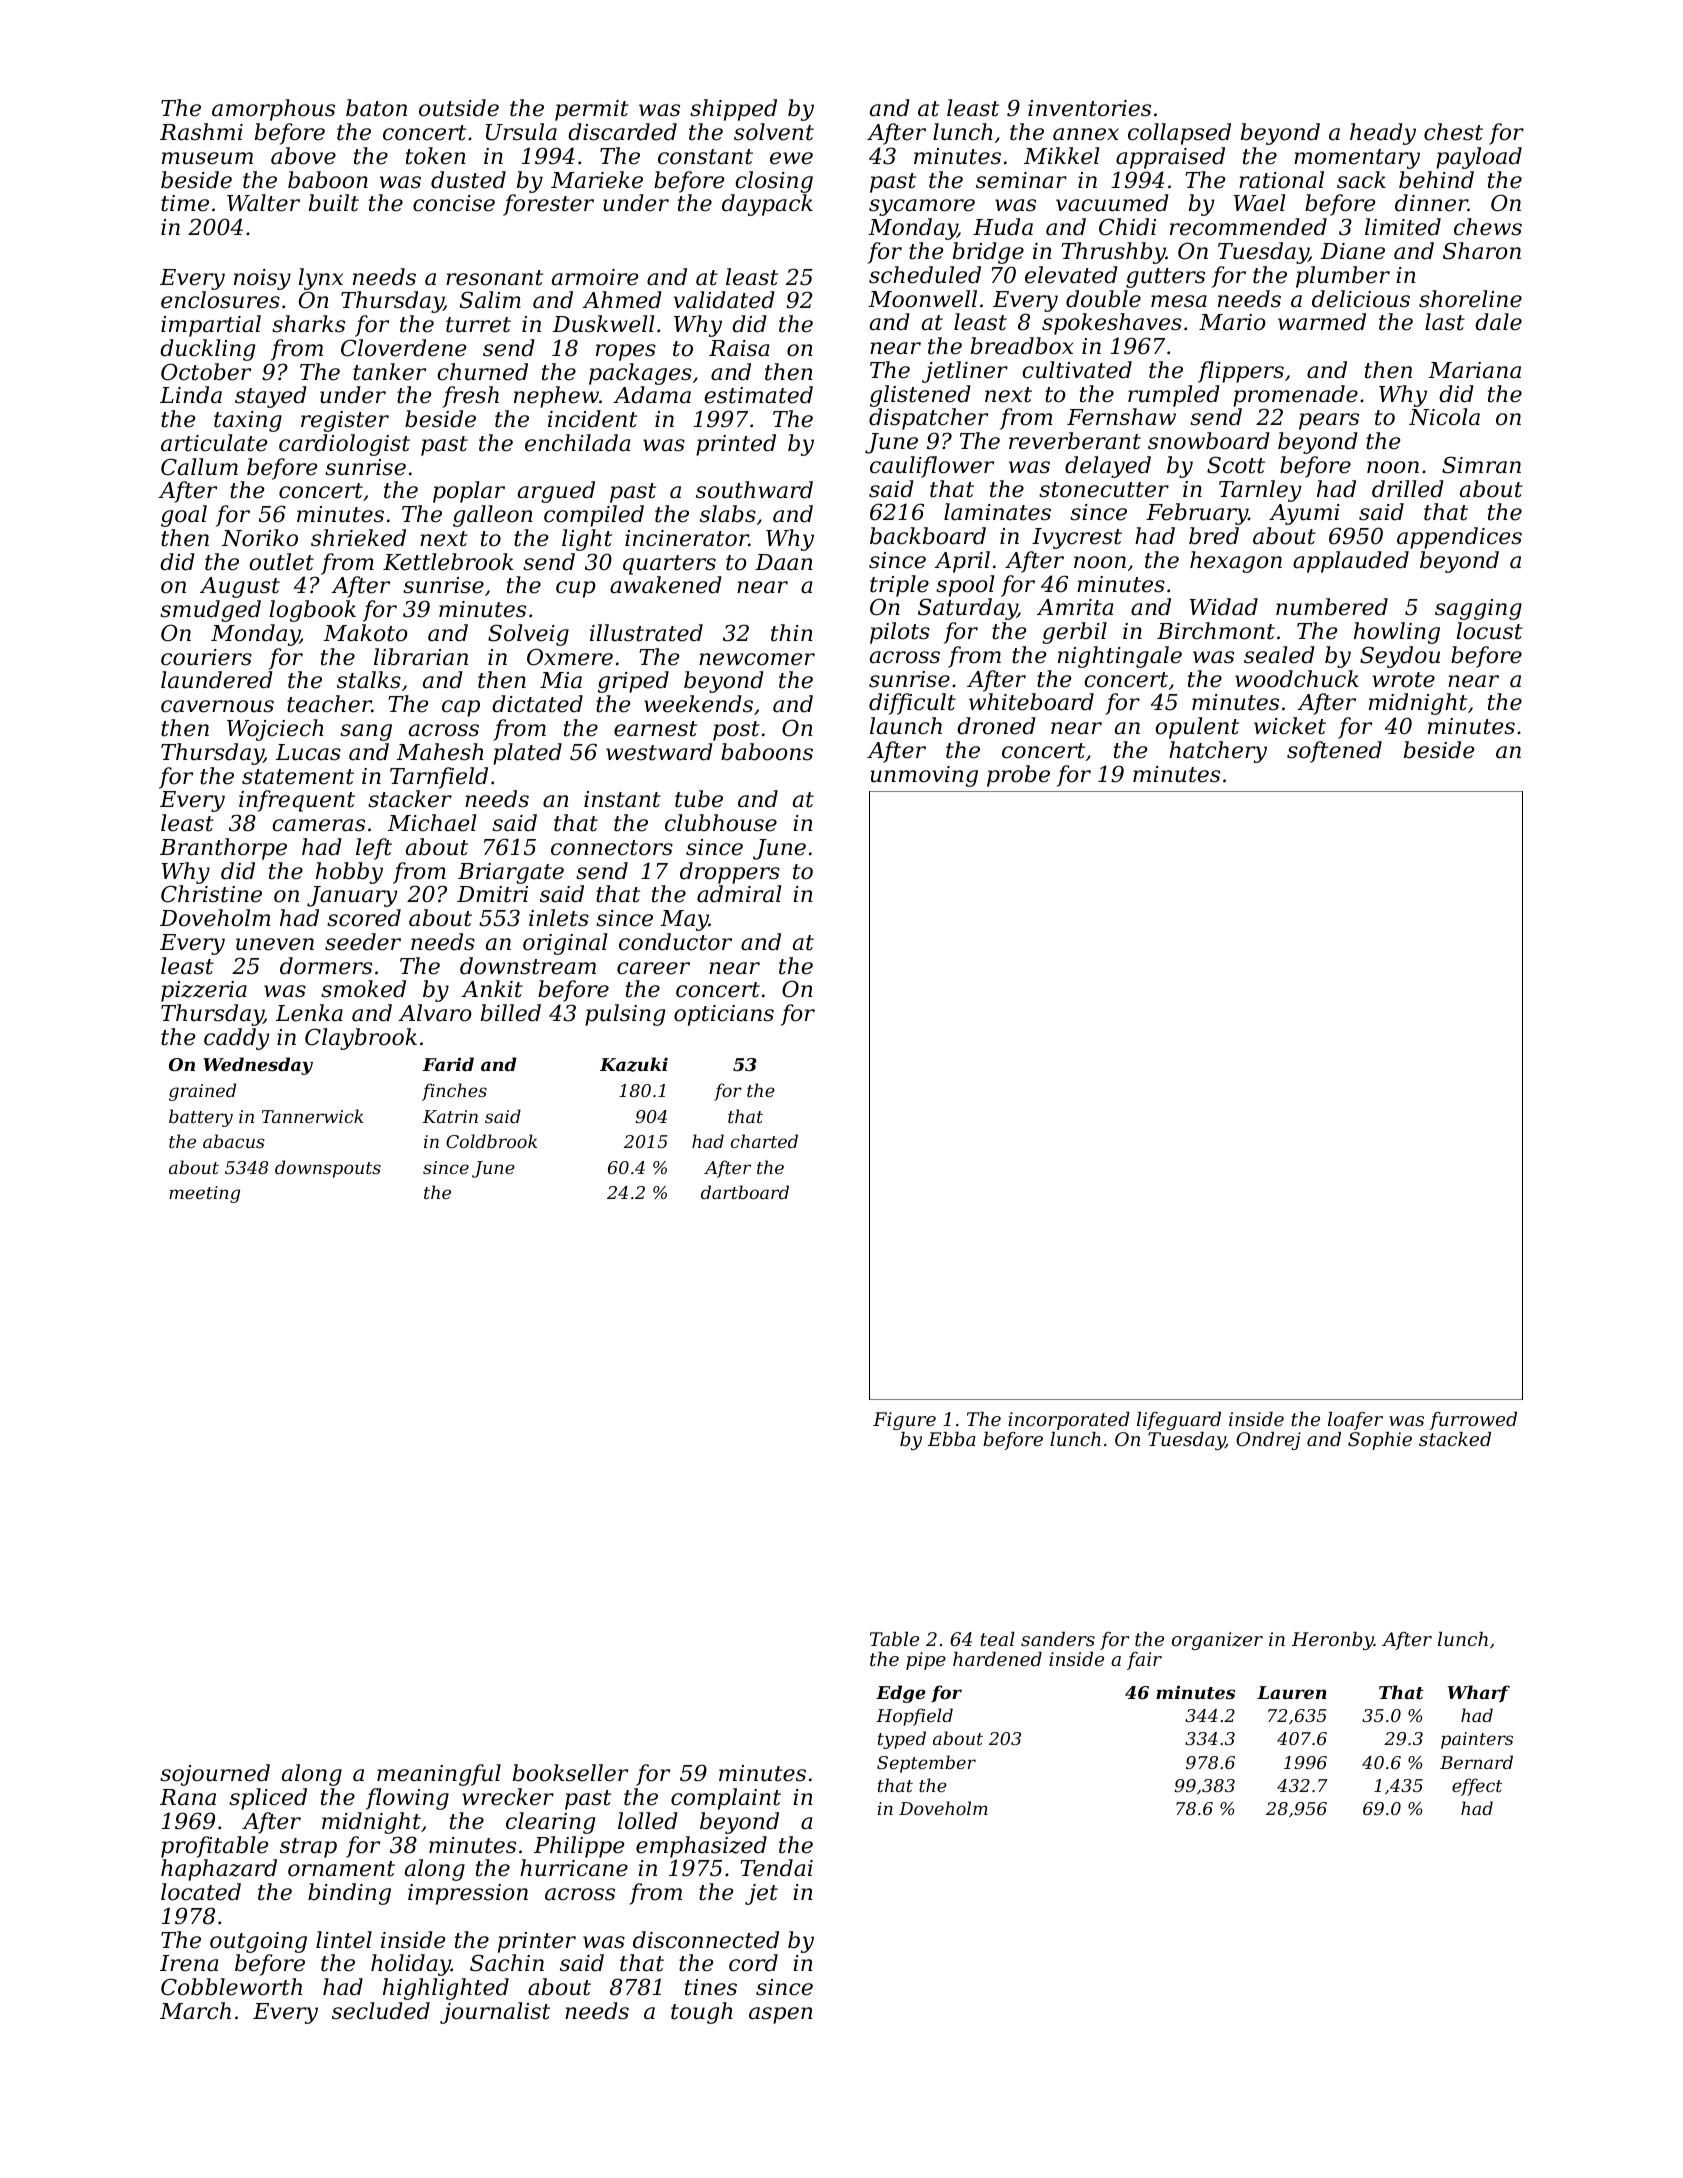 This document has width=1683, height=2178. Describe the element at coordinates (904, 1421) in the document. I see `Figure` at that location.
